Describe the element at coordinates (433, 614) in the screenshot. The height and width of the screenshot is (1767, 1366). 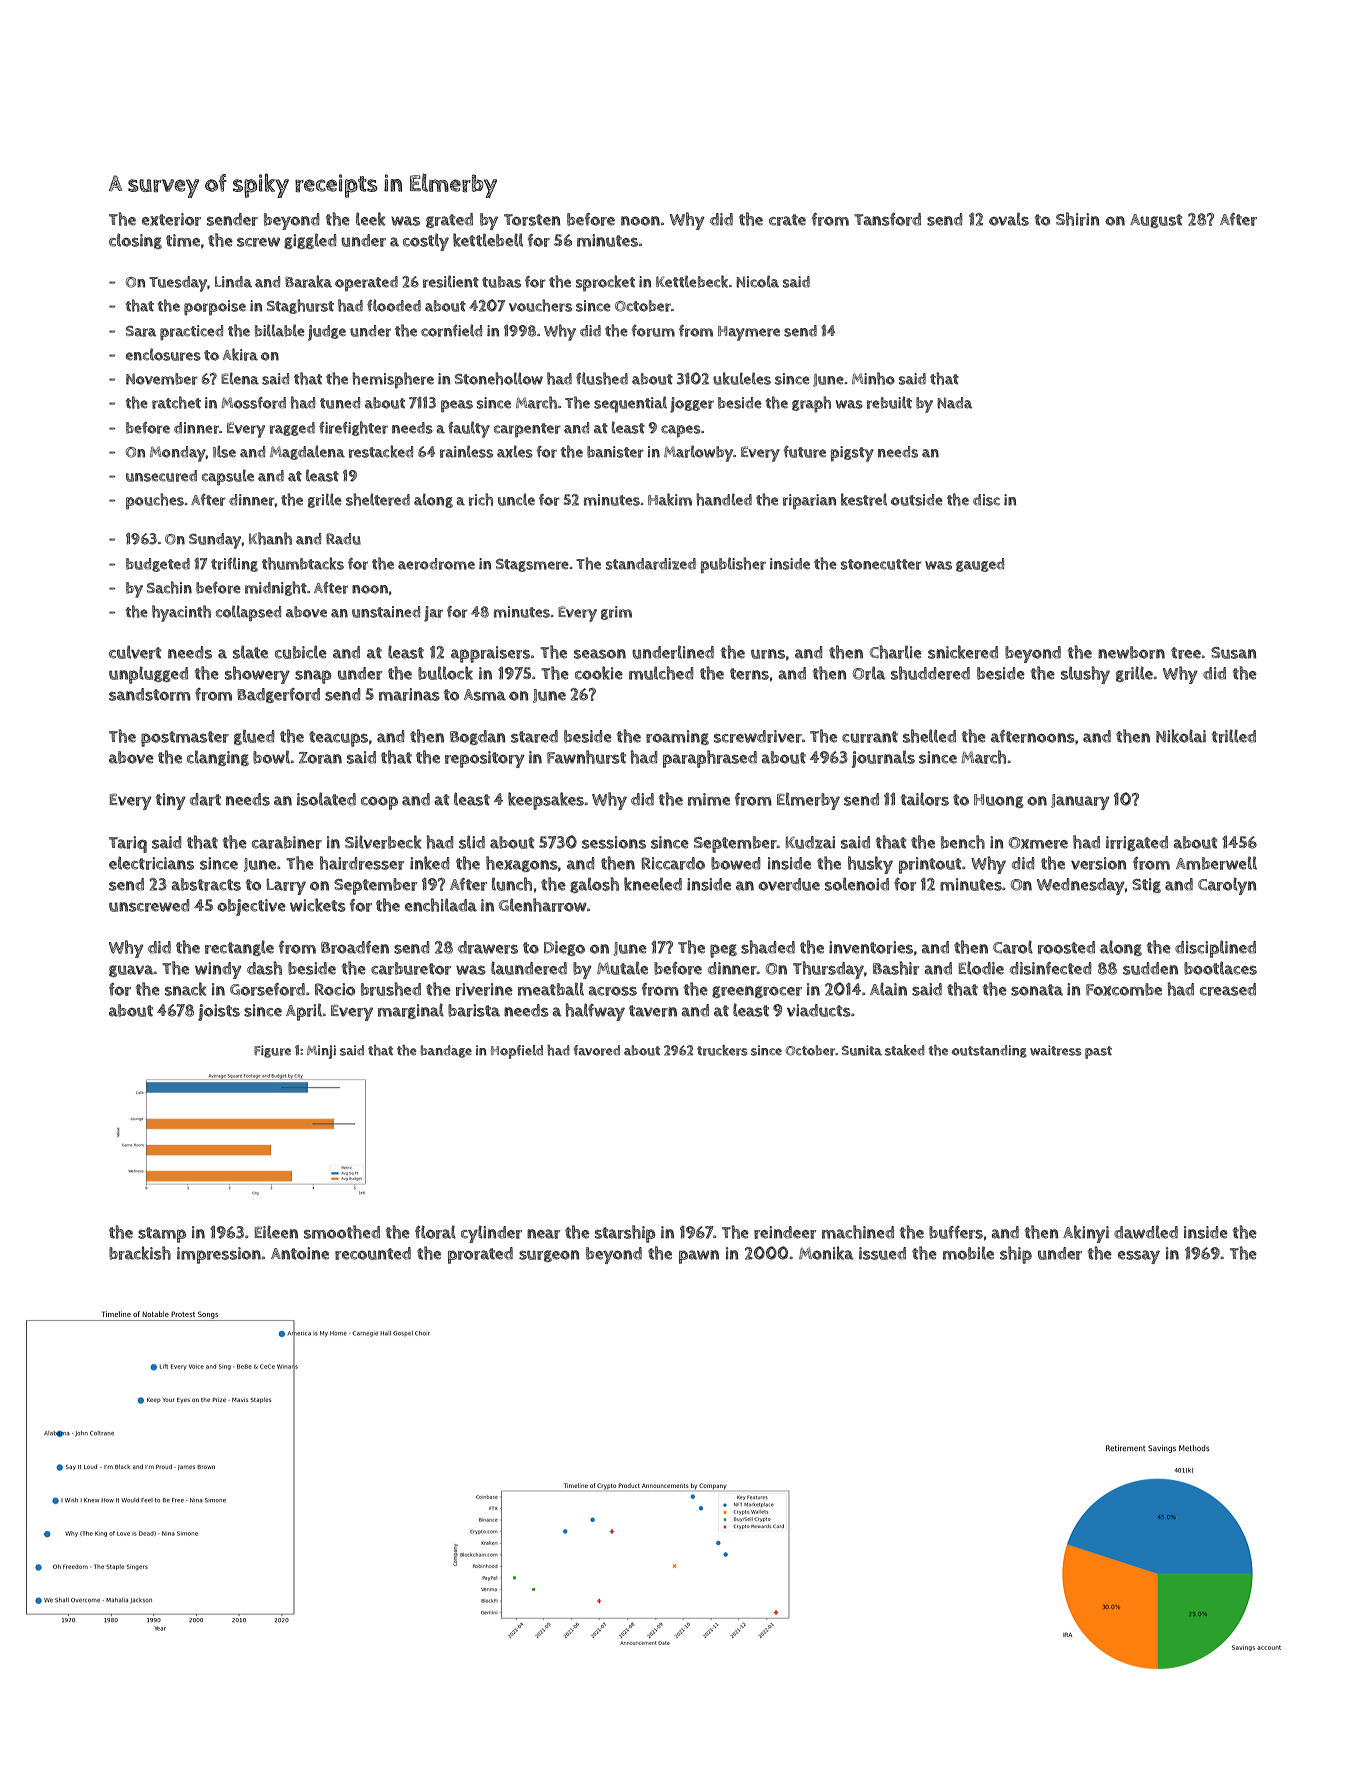
I see `jar` at that location.
